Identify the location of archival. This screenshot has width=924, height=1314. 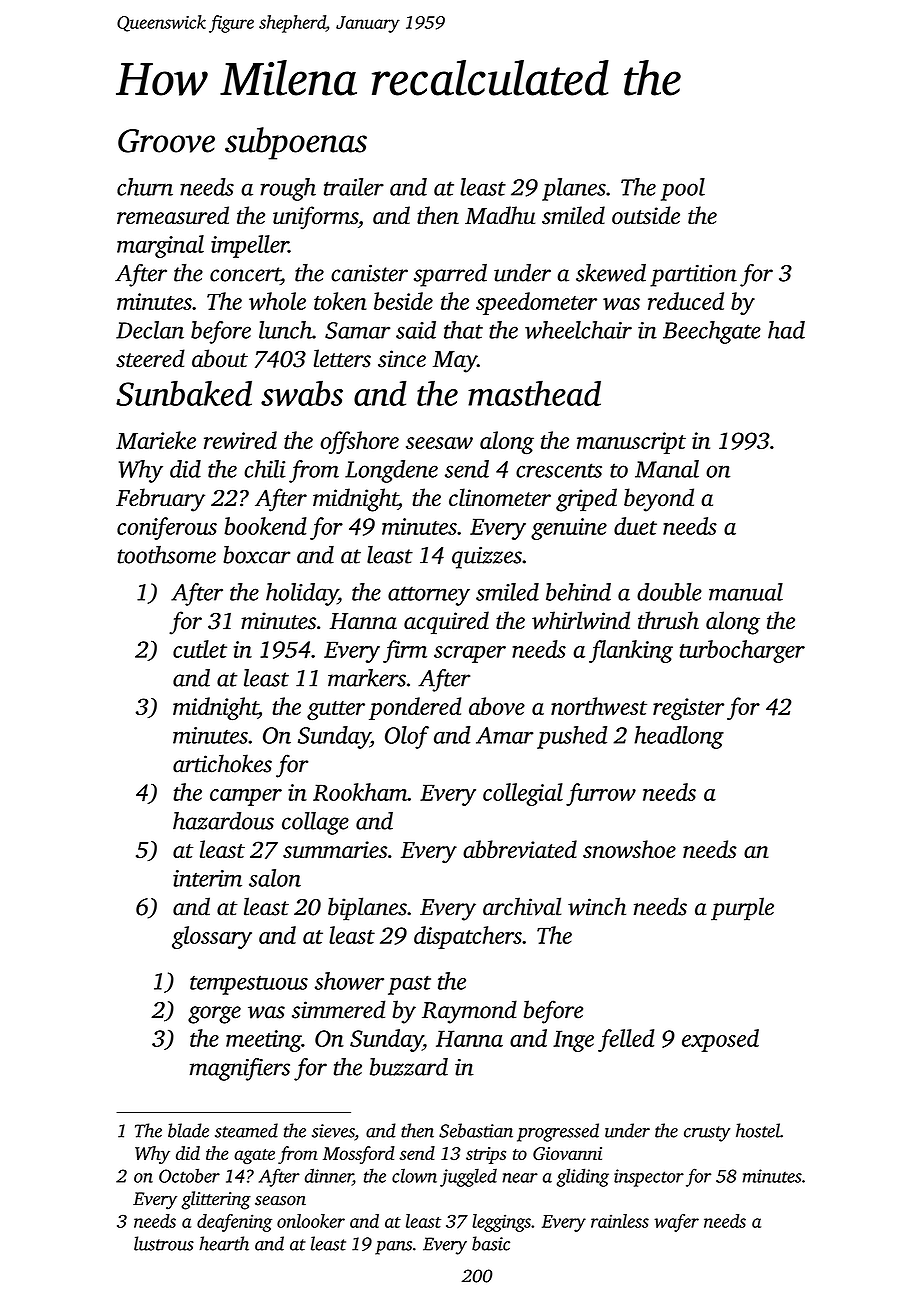
(522, 906).
